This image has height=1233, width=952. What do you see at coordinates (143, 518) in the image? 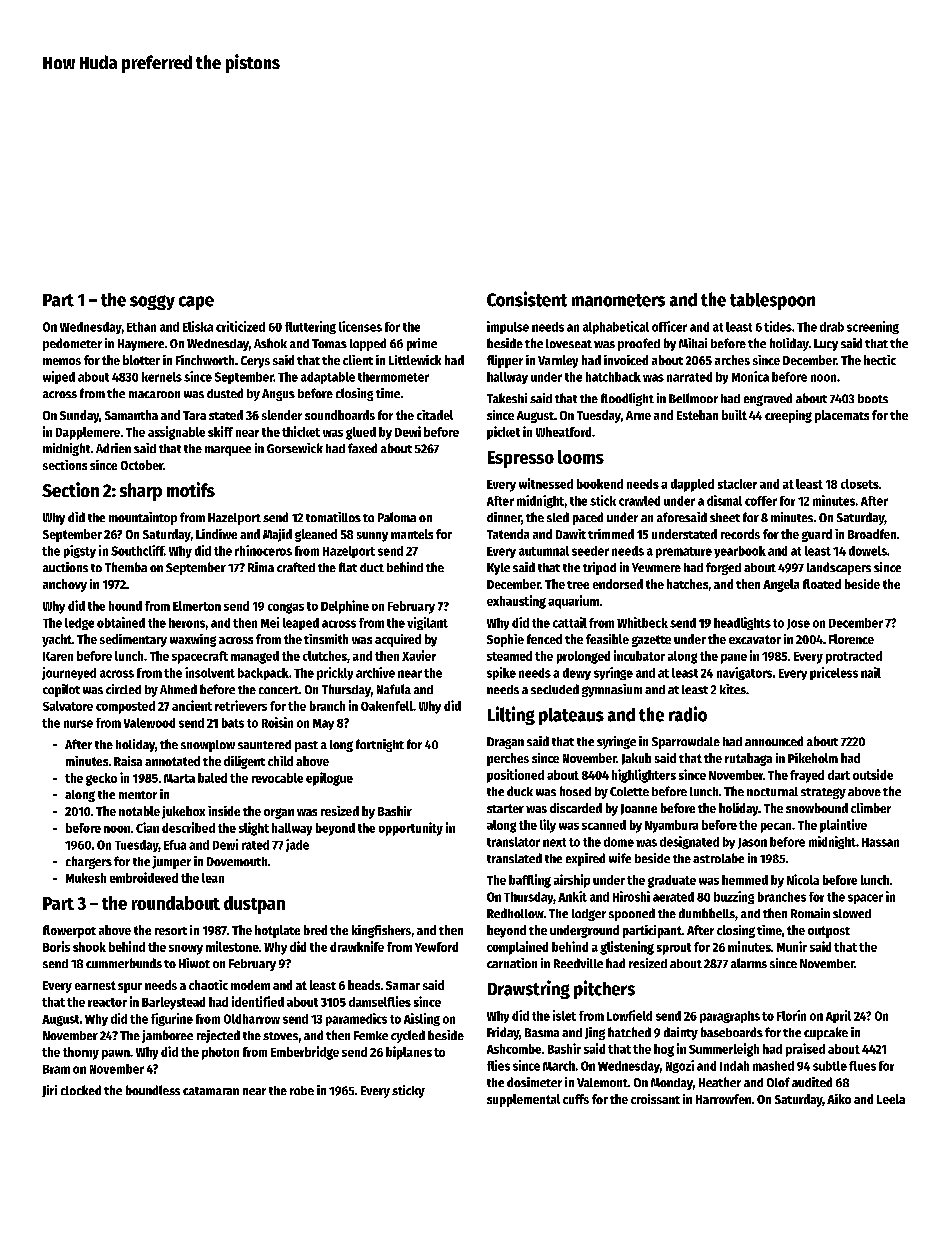
I see `mountaintop` at bounding box center [143, 518].
